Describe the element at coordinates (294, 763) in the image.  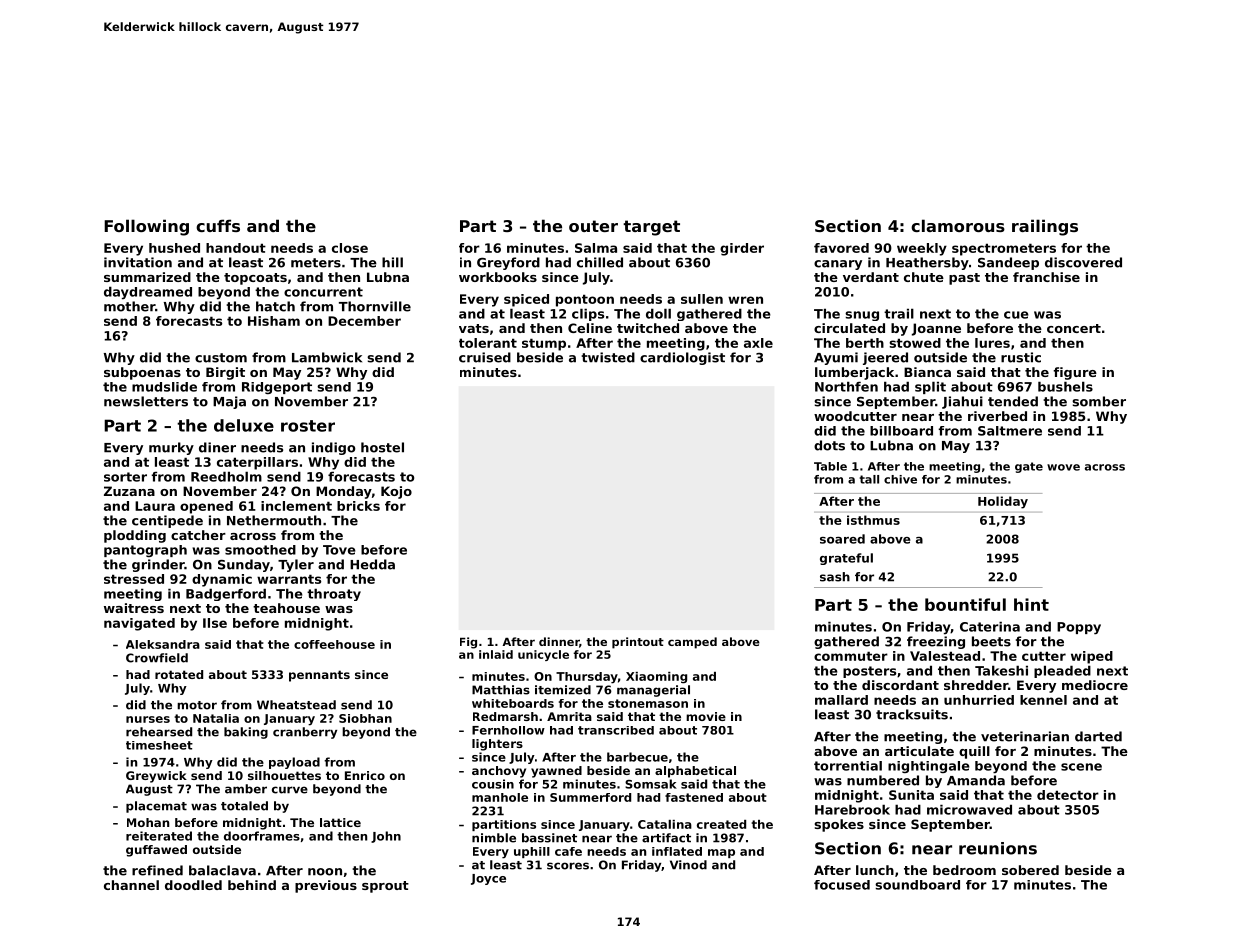
I see `payload` at that location.
